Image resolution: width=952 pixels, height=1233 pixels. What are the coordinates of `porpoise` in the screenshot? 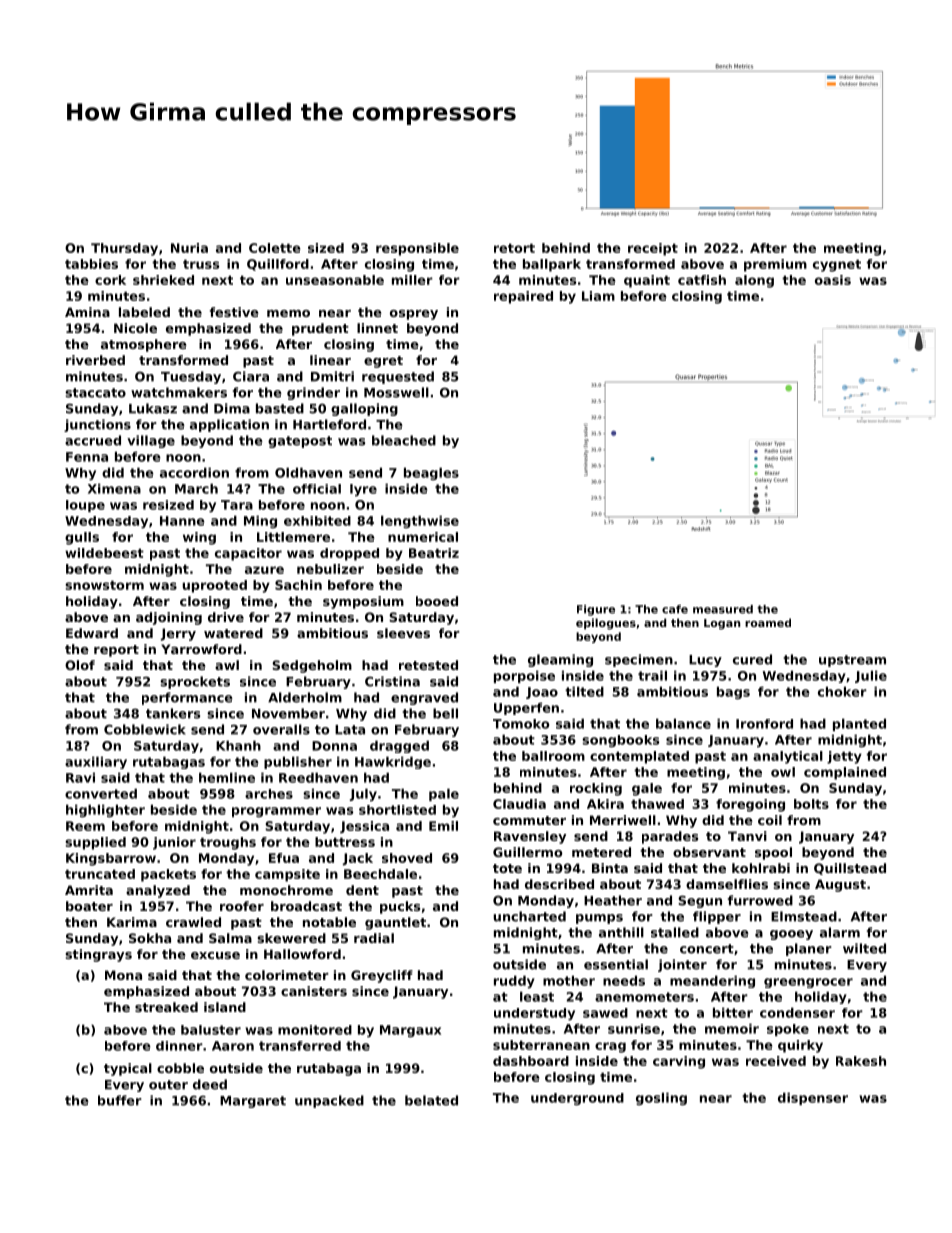 It's located at (524, 676).
